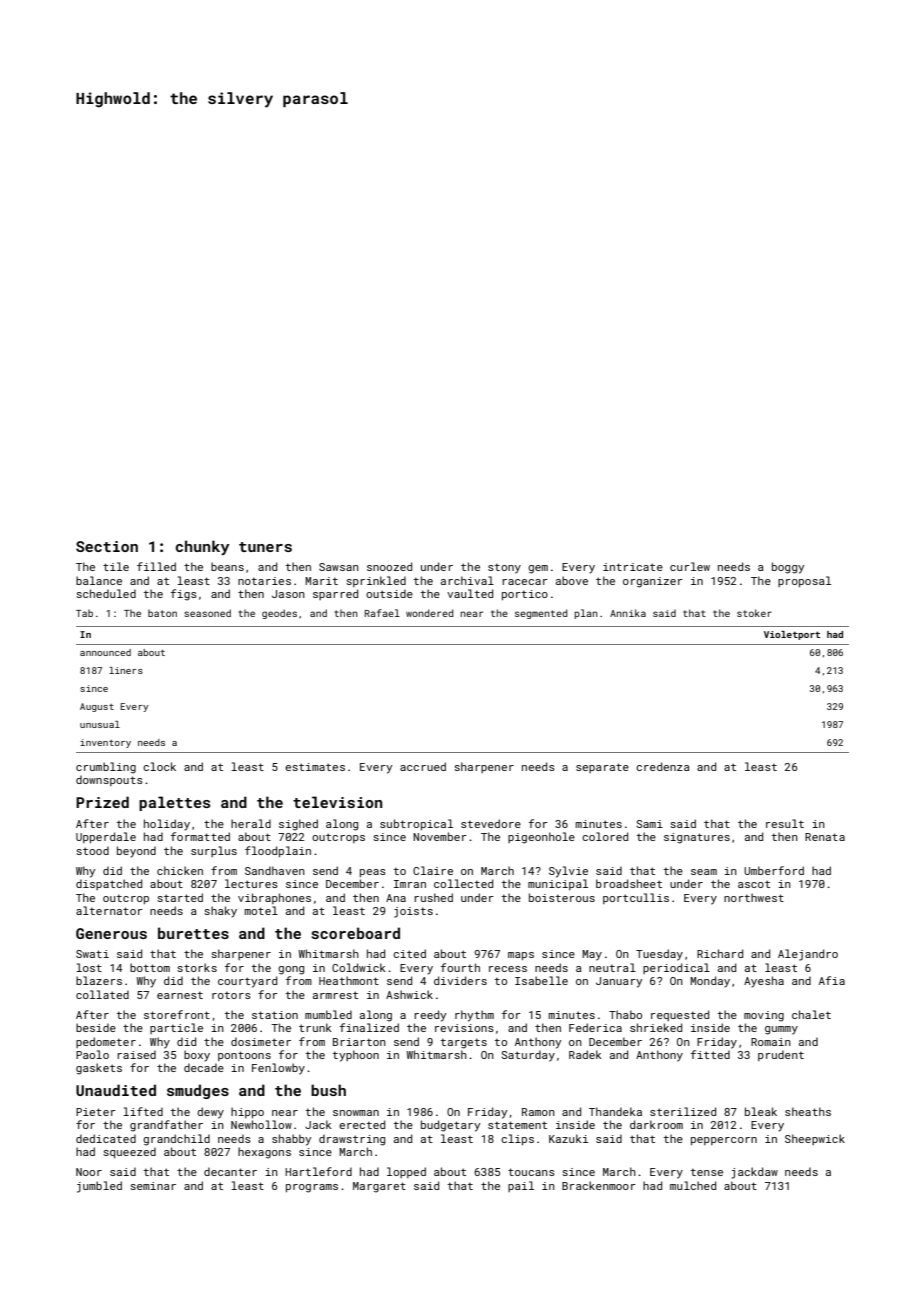 The image size is (924, 1308). What do you see at coordinates (379, 1187) in the screenshot?
I see `Margaret` at bounding box center [379, 1187].
